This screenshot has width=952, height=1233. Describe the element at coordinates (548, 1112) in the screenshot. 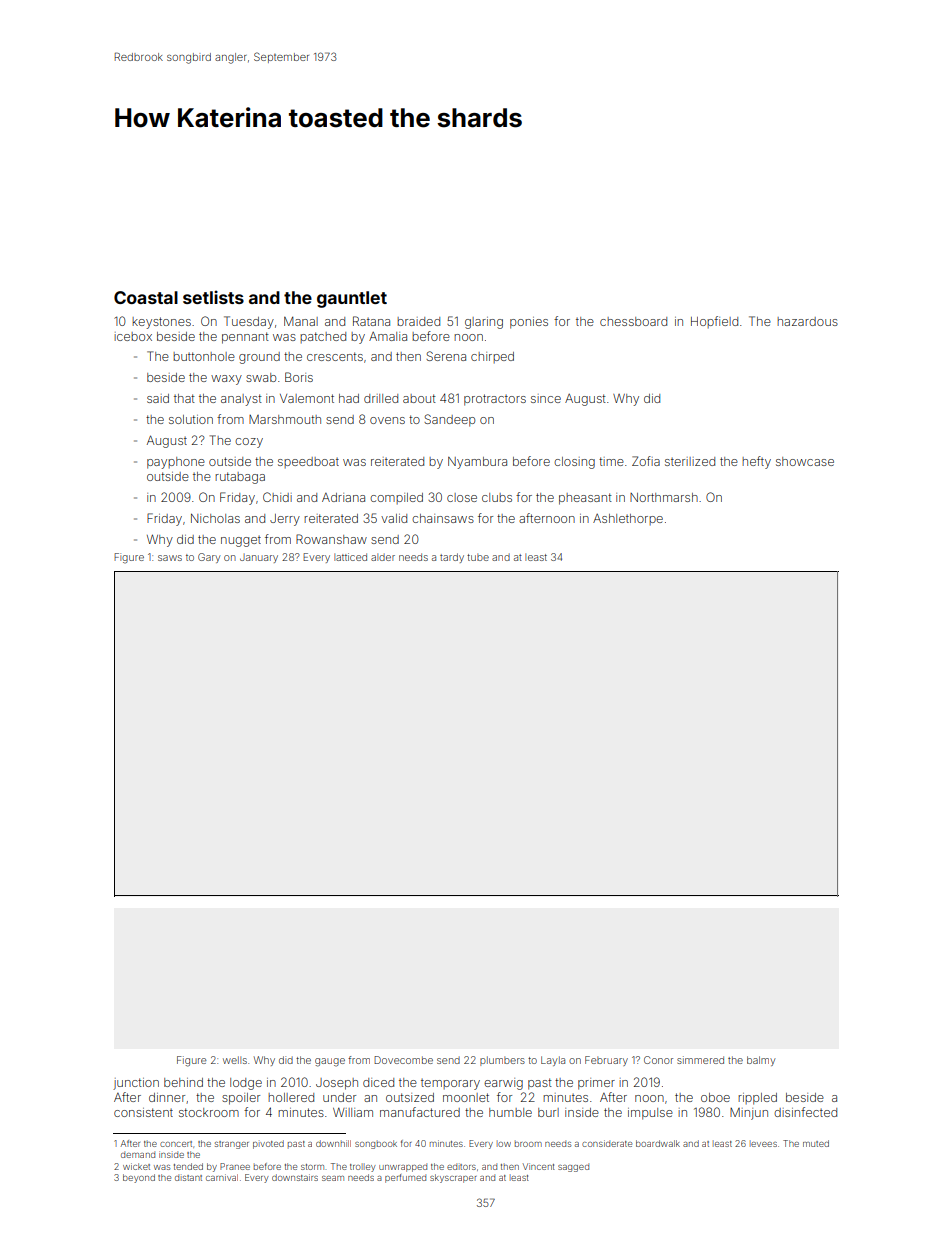

I see `burl` at that location.
